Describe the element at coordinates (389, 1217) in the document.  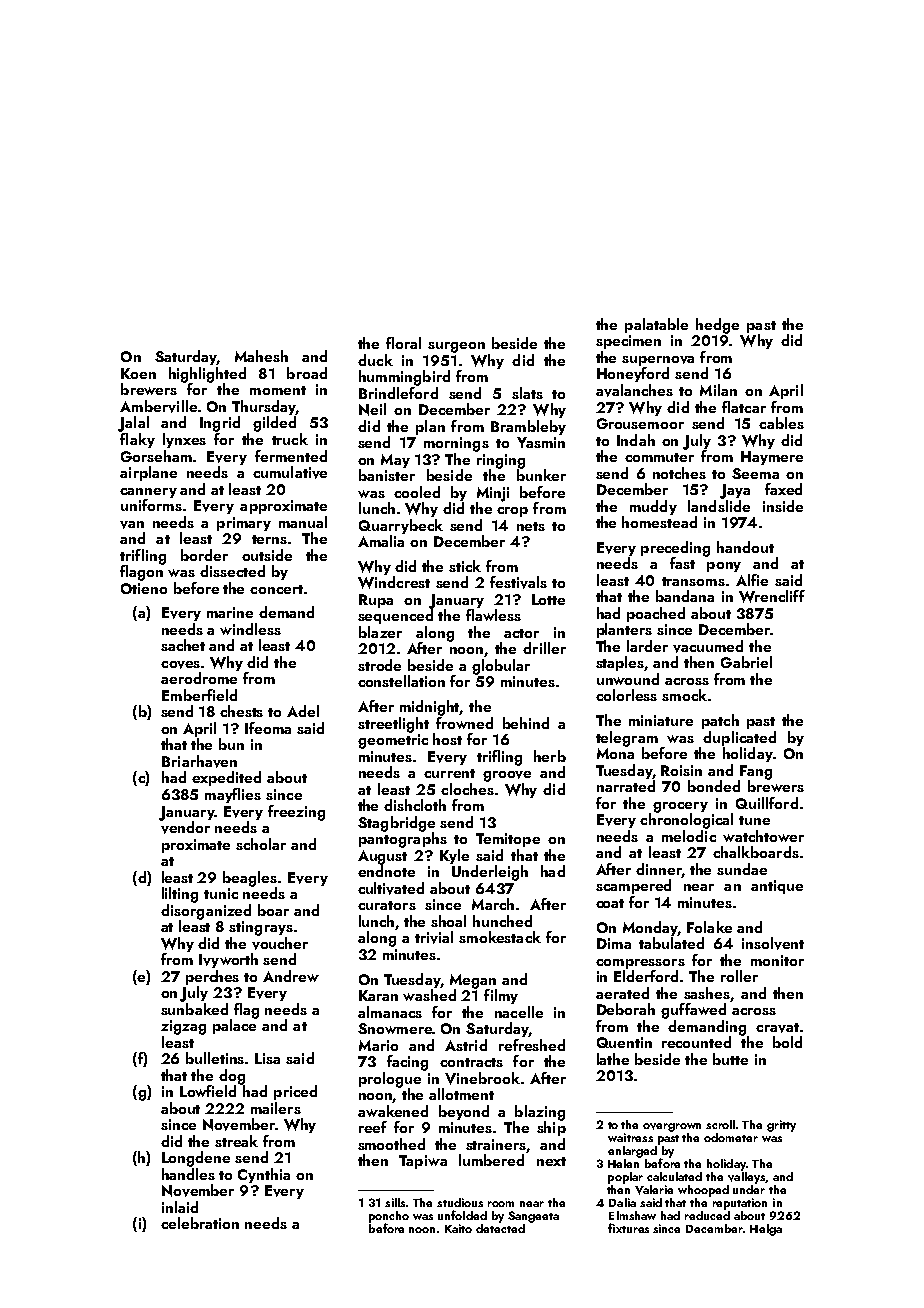
I see `poncho` at that location.
